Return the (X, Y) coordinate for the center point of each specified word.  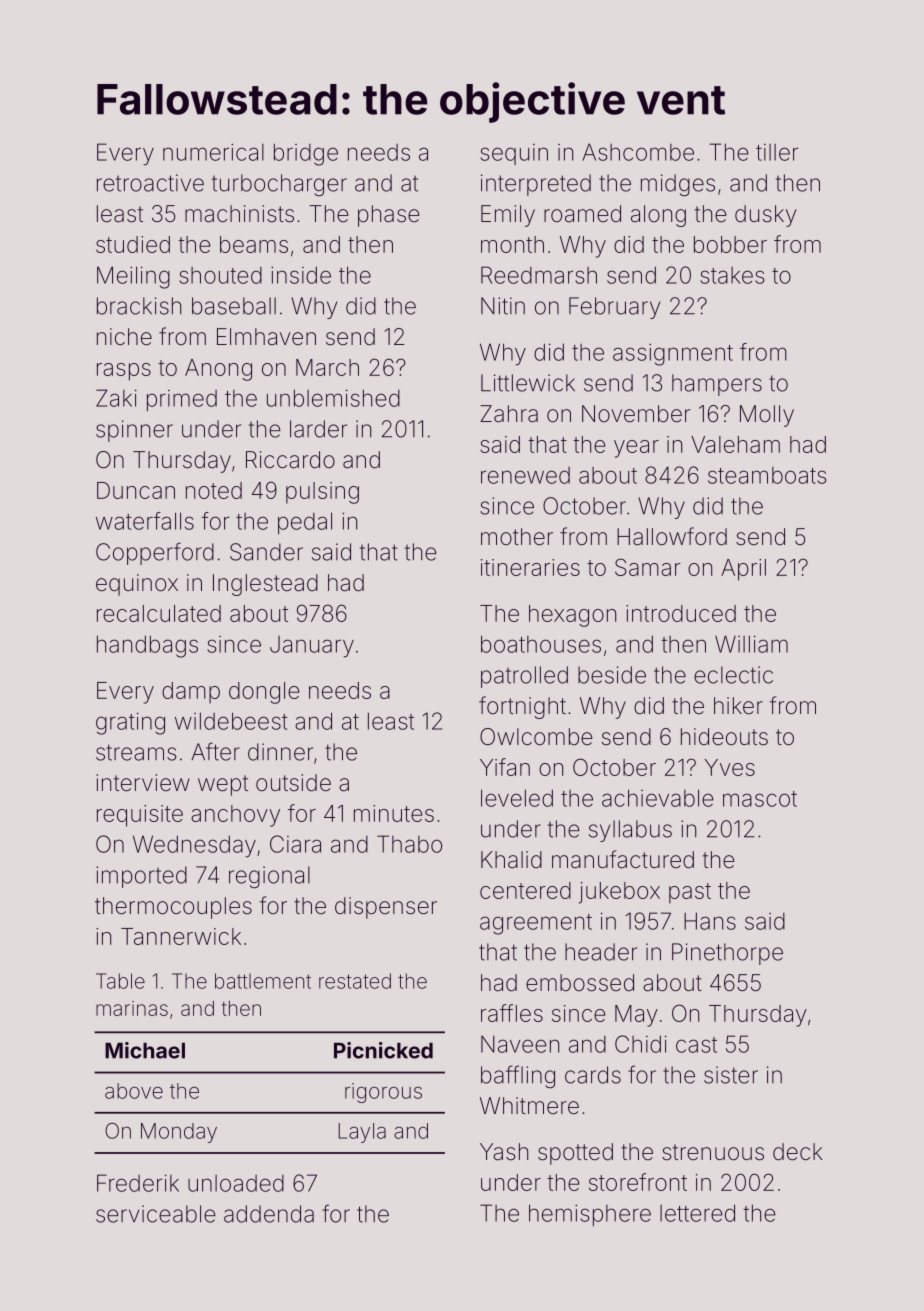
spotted (575, 1154)
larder (318, 429)
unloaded (236, 1183)
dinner (280, 752)
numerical (213, 152)
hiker (738, 706)
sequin (514, 154)
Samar (648, 567)
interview (143, 783)
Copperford (155, 553)
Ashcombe (638, 152)
